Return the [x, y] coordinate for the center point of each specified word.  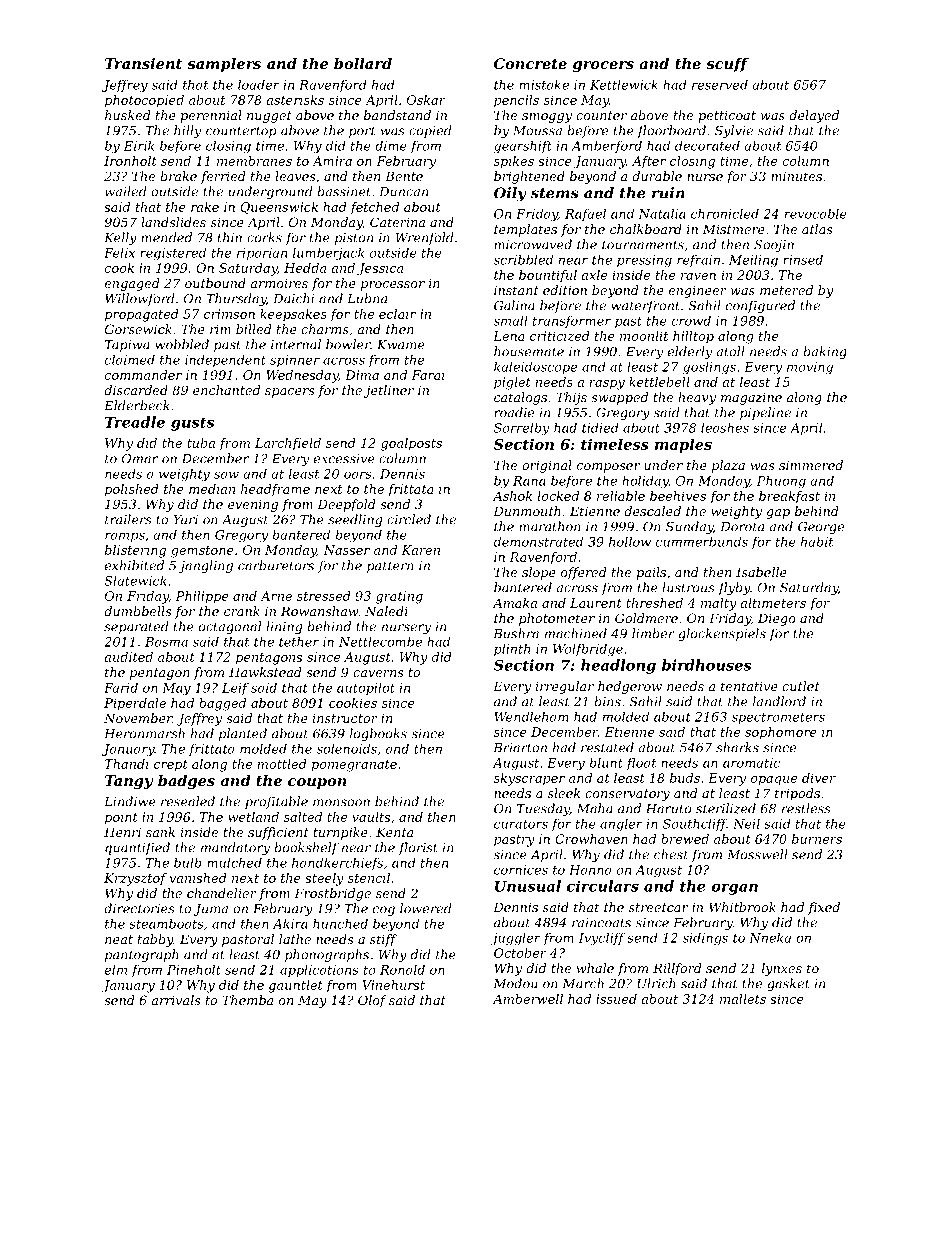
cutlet [801, 686]
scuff [727, 65]
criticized [560, 336]
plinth [512, 650]
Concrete [530, 63]
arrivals [175, 1000]
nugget [269, 117]
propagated [142, 315]
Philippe [202, 597]
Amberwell [527, 999]
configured [760, 306]
